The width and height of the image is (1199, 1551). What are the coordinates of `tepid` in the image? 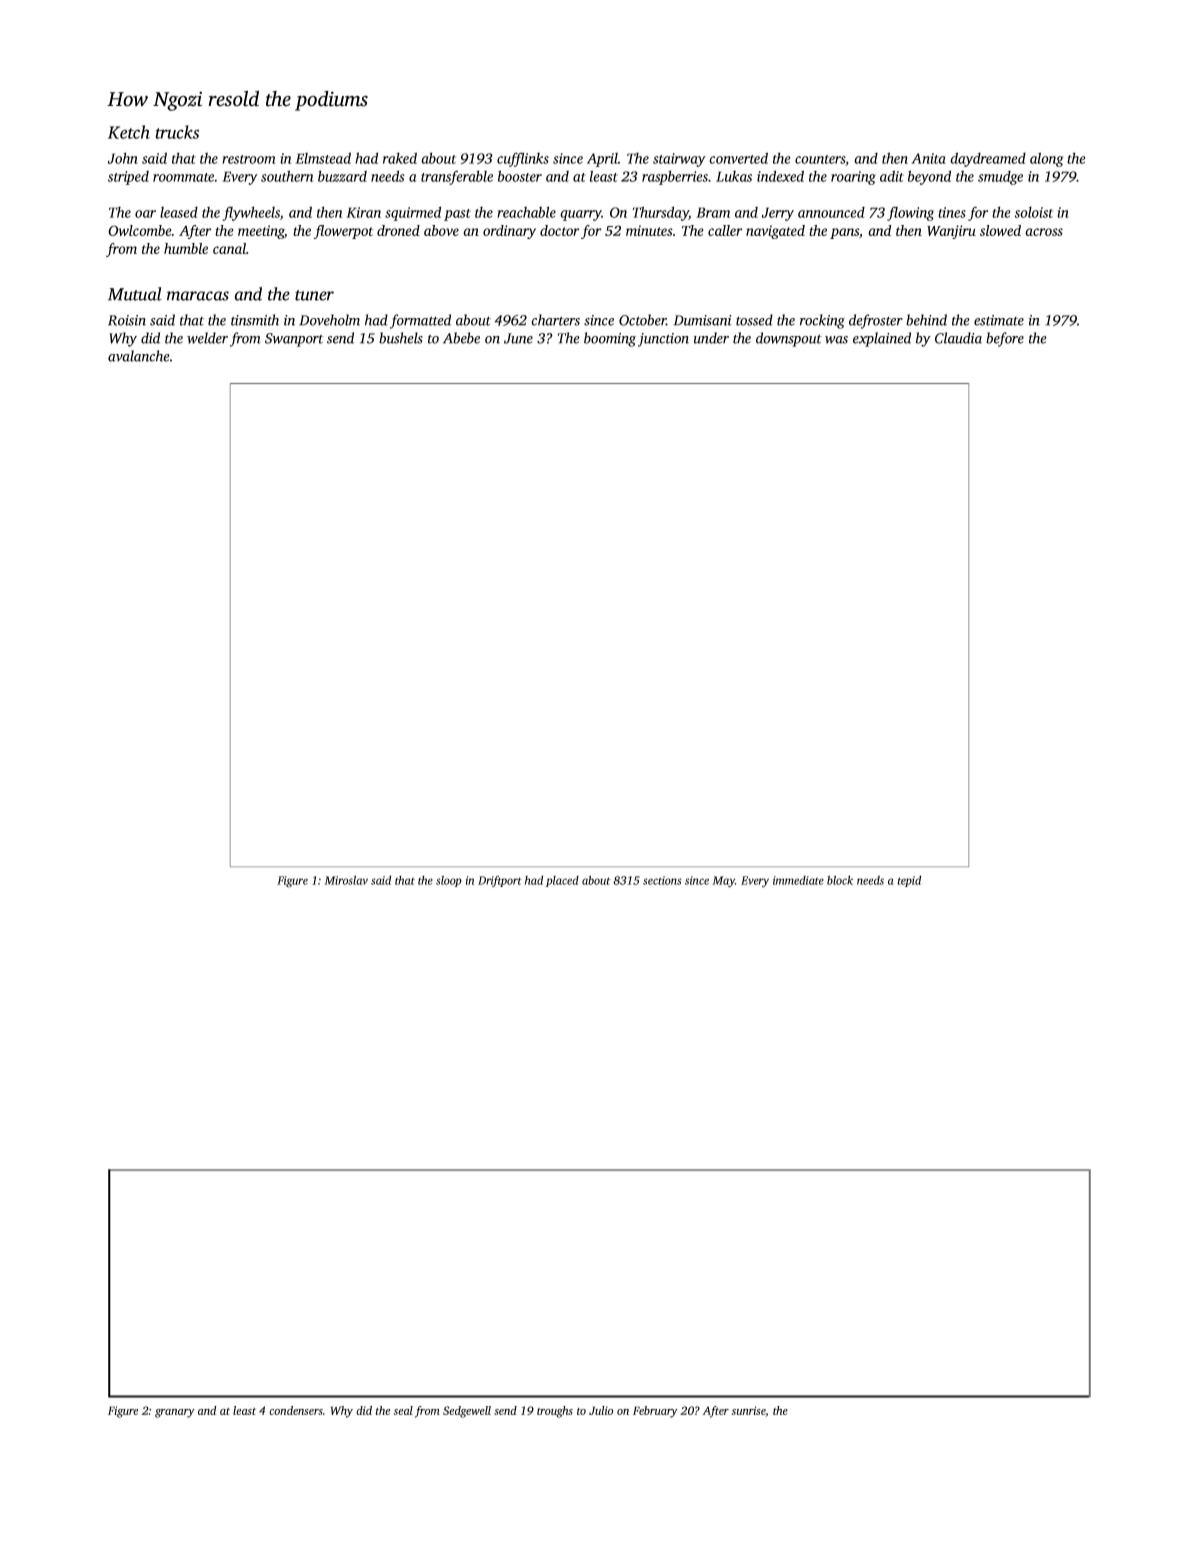 It's located at (909, 881).
